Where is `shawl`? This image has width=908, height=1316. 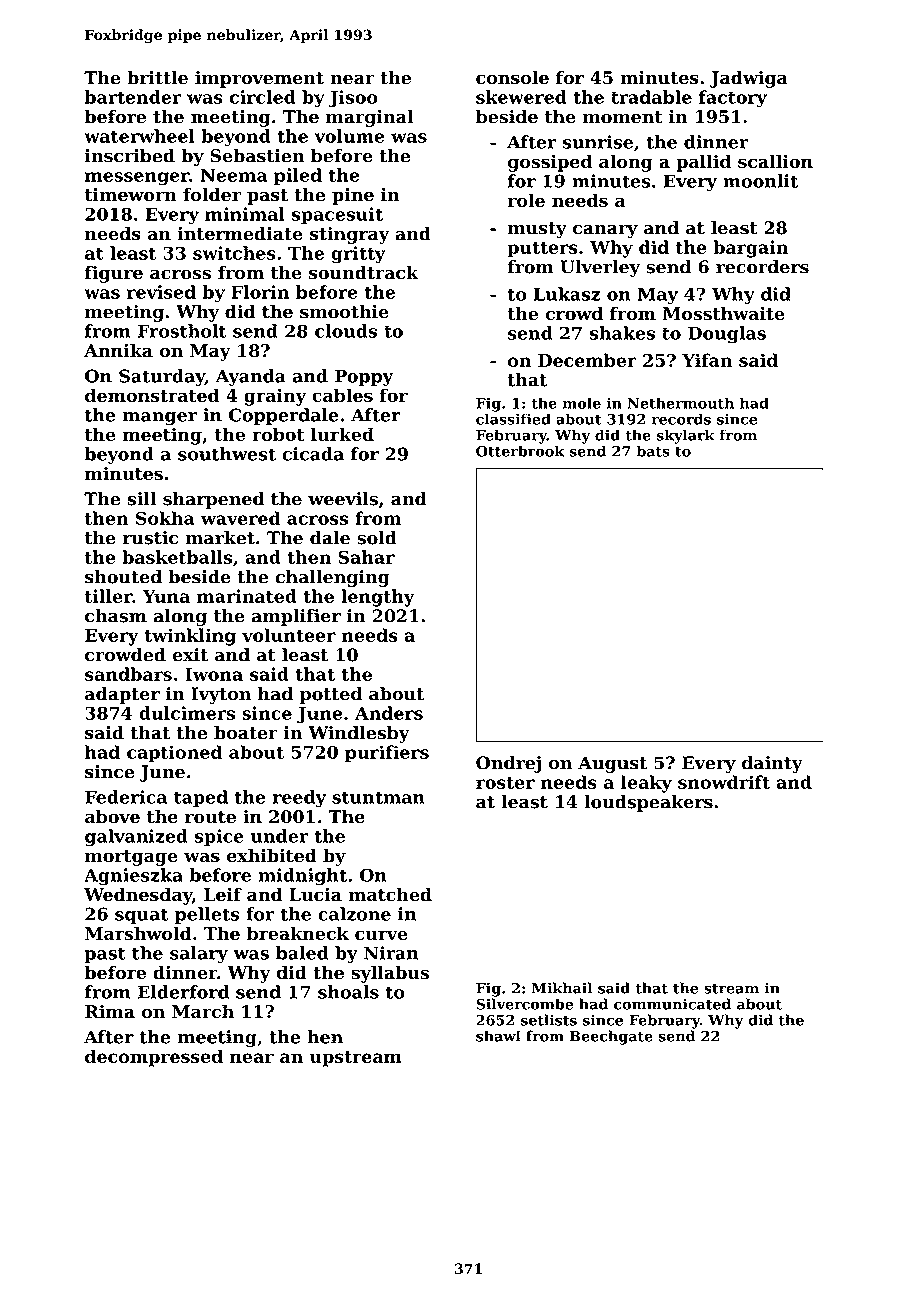 shawl is located at coordinates (498, 1036).
